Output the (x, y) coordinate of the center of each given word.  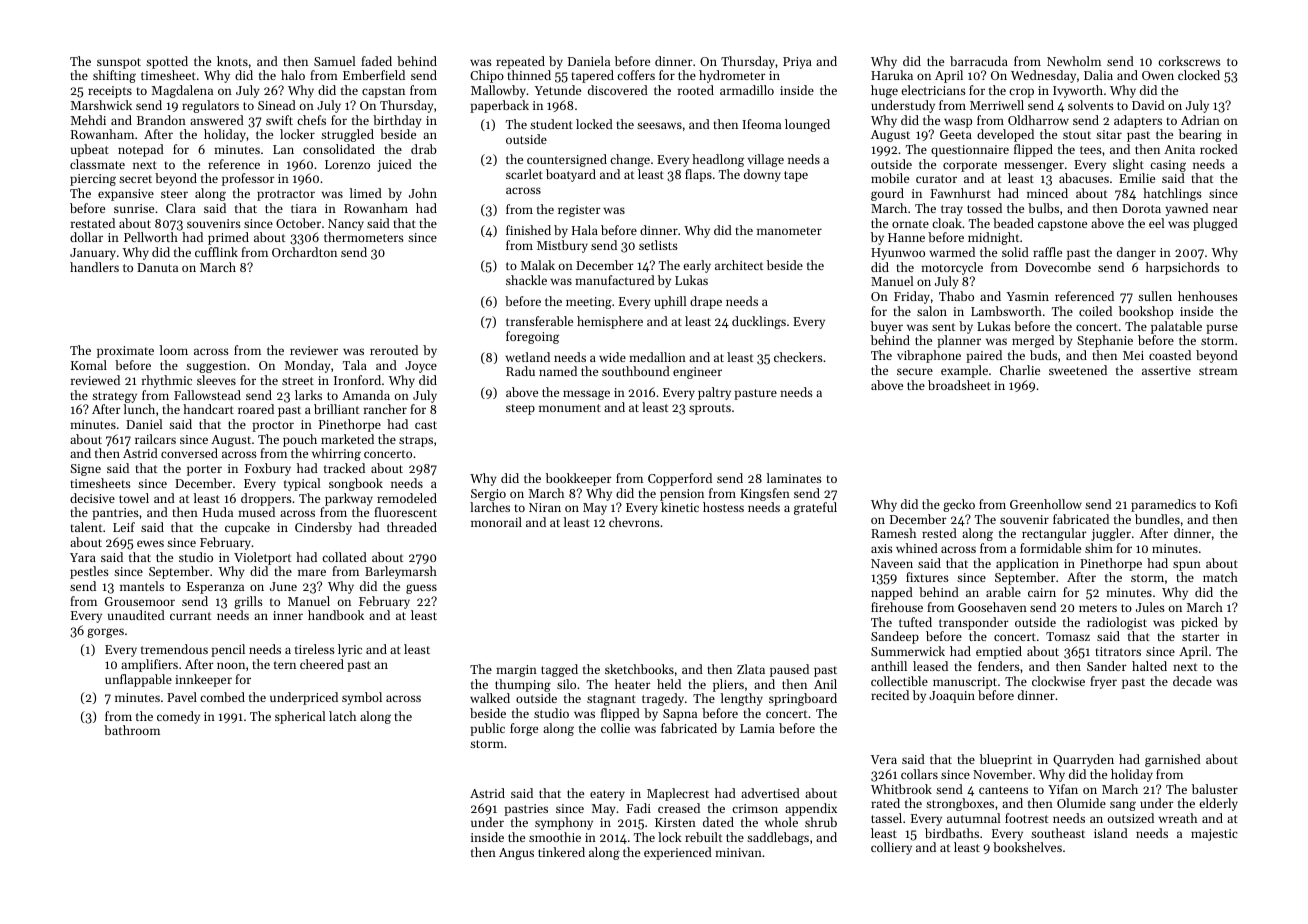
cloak (947, 223)
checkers (798, 357)
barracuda (979, 61)
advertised (770, 793)
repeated (520, 62)
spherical (300, 717)
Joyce (421, 367)
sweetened (1078, 370)
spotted (167, 62)
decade (1192, 681)
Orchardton (304, 252)
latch (342, 716)
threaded (412, 527)
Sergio (488, 495)
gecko (959, 505)
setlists (658, 245)
